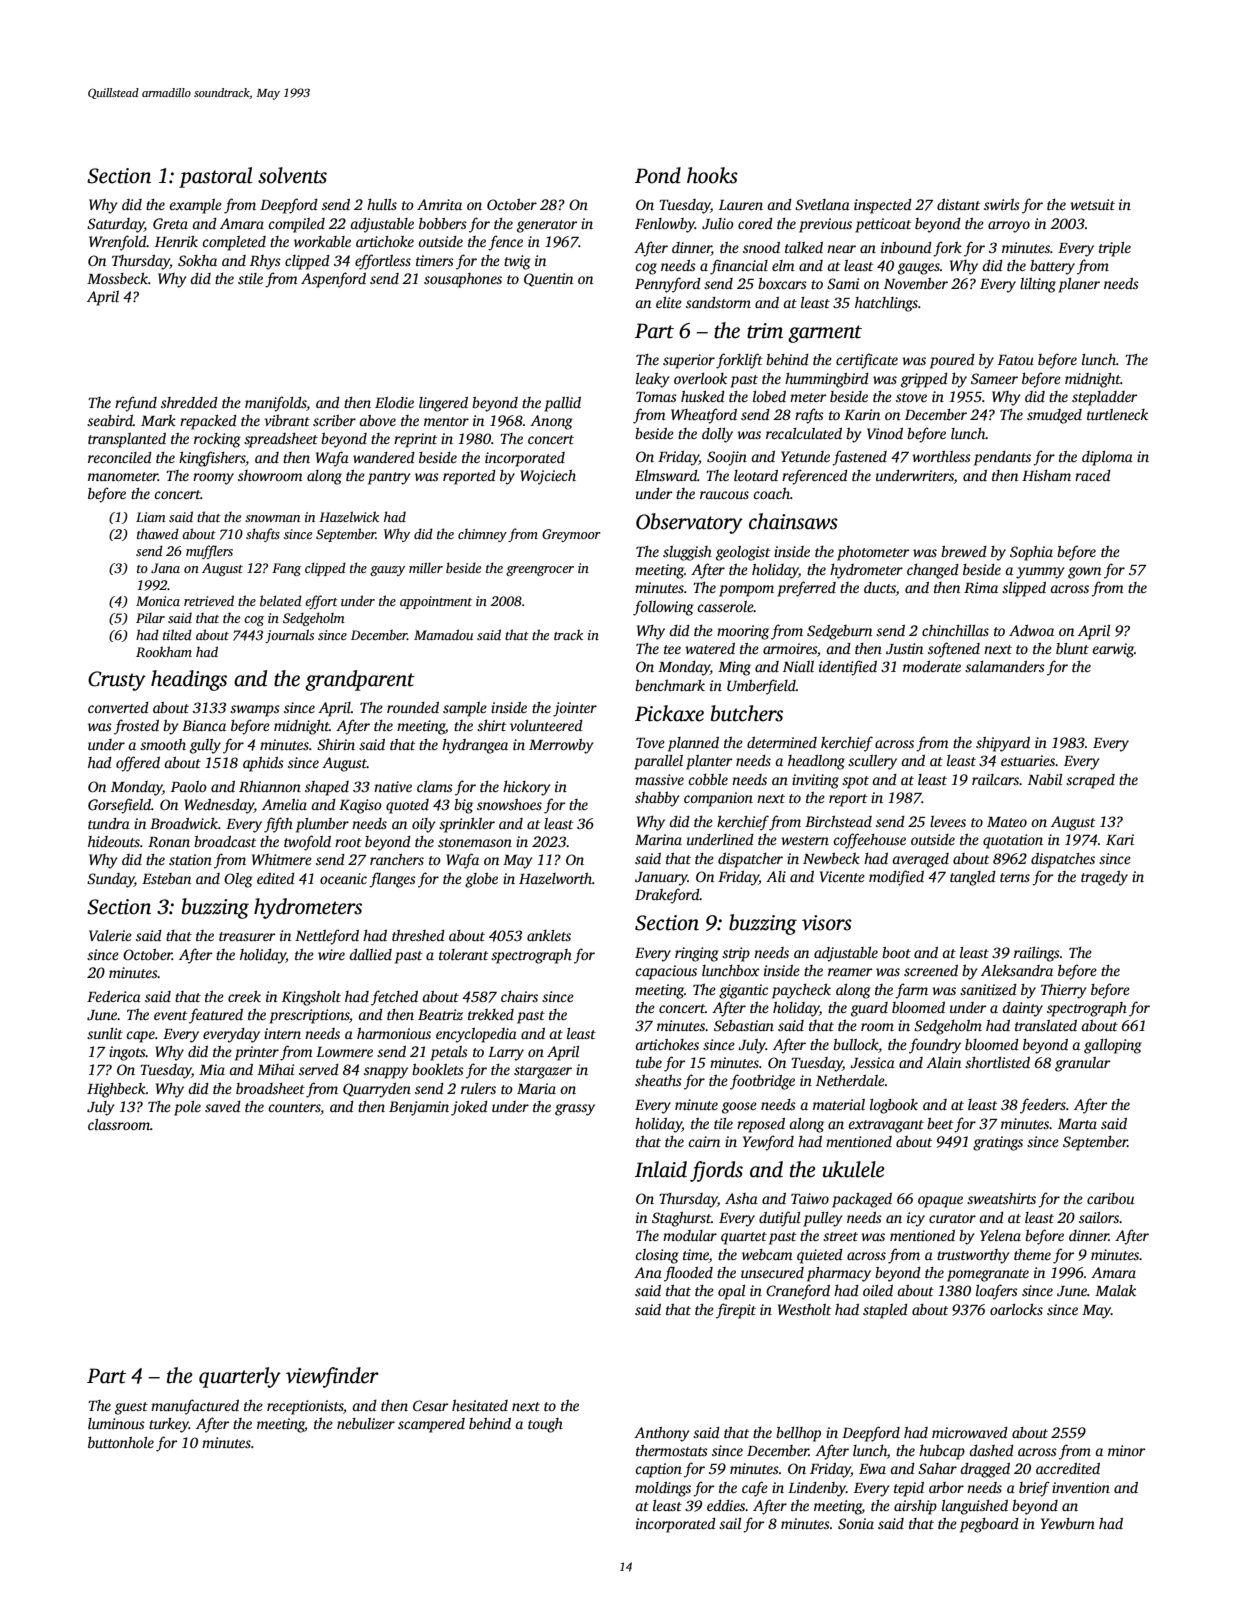  I want to click on solvents, so click(292, 175).
